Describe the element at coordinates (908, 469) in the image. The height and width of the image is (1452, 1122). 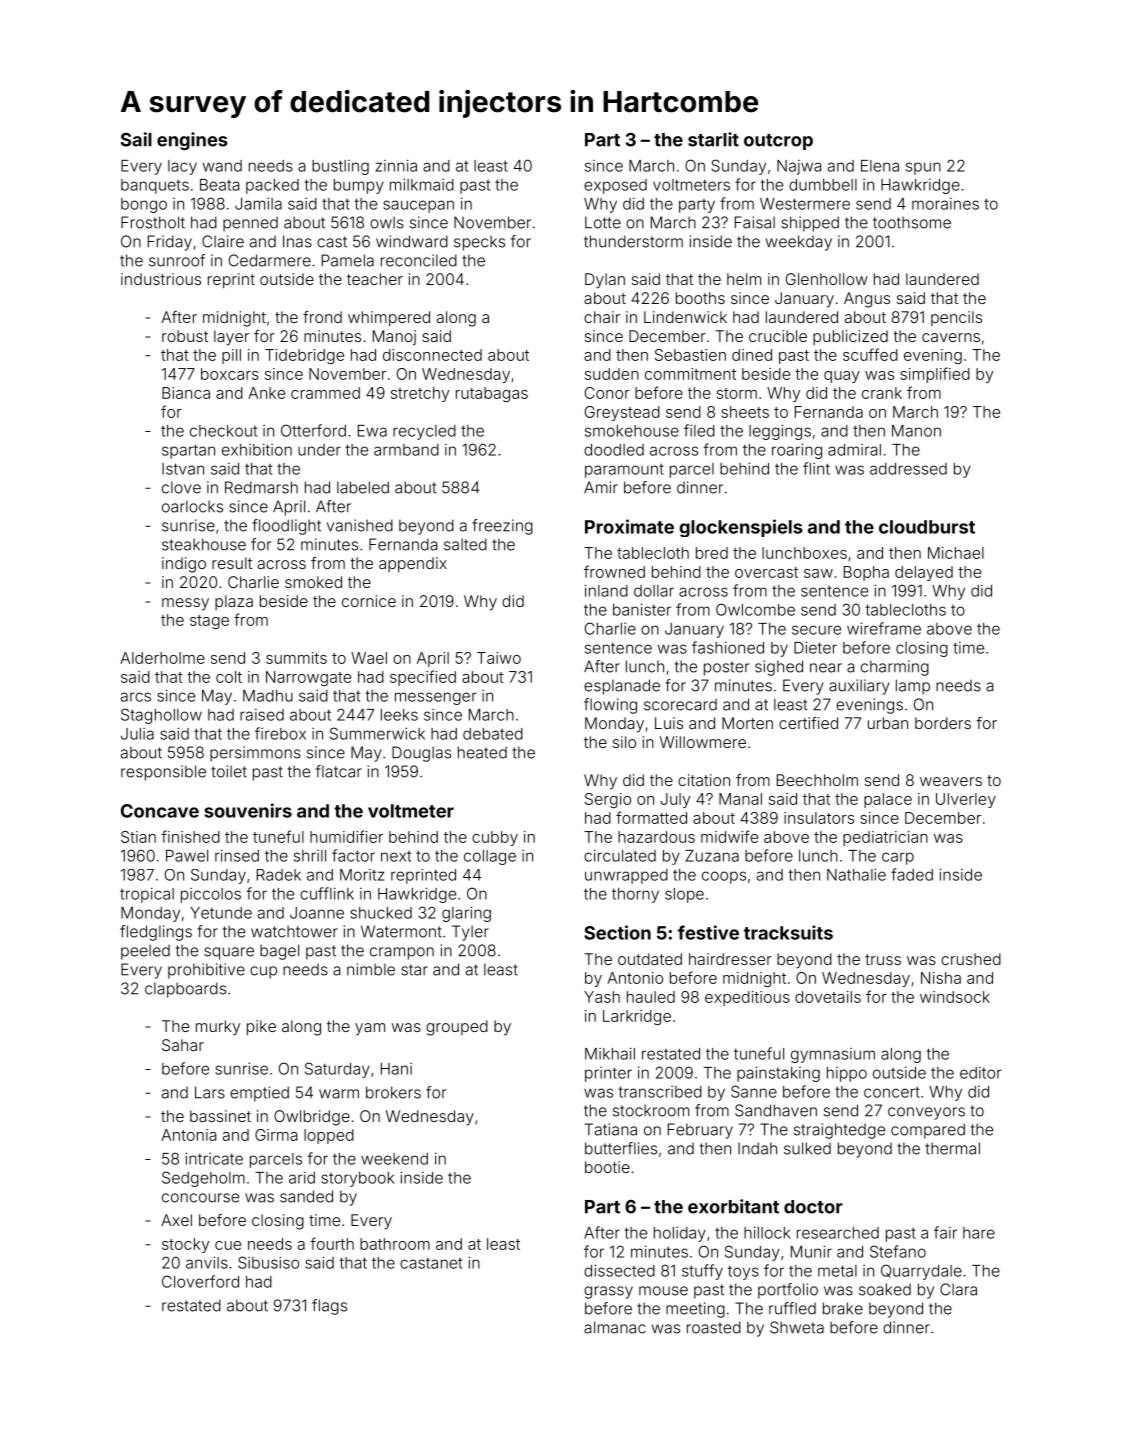
I see `addressed` at that location.
